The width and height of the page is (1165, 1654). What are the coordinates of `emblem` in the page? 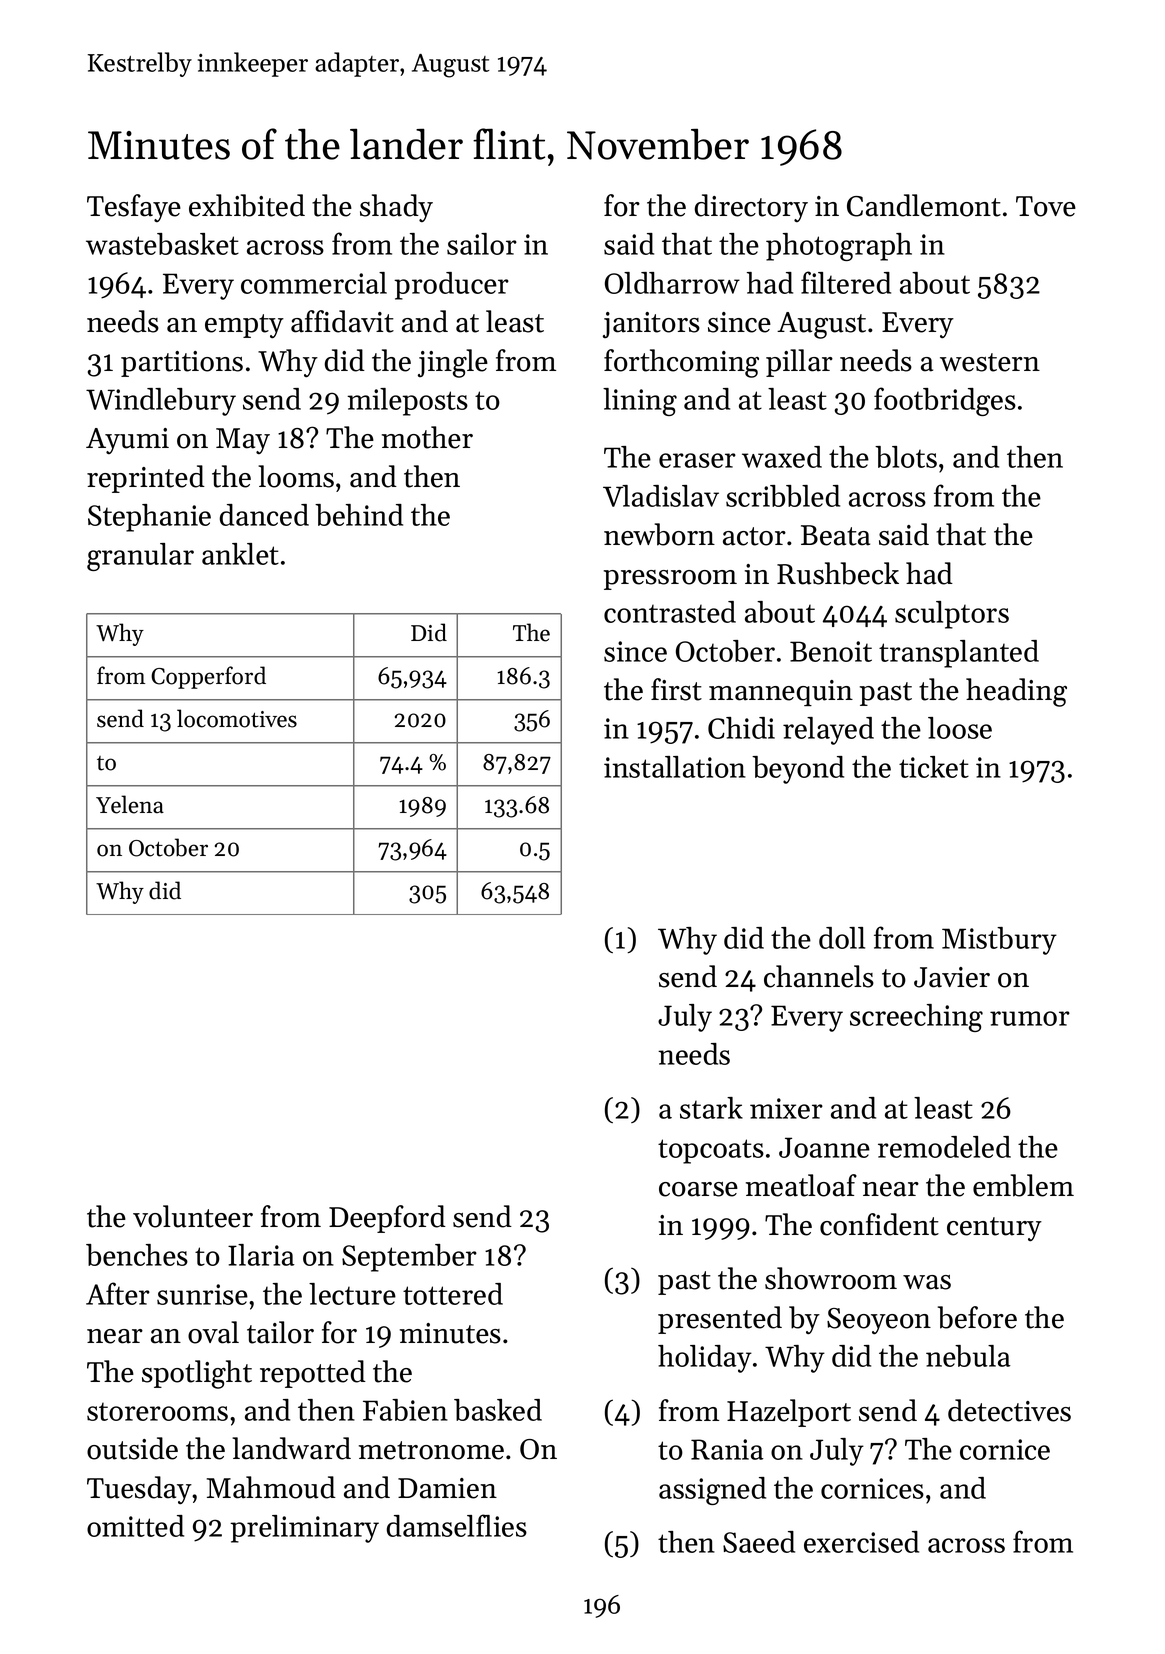 It's located at (1023, 1185).
